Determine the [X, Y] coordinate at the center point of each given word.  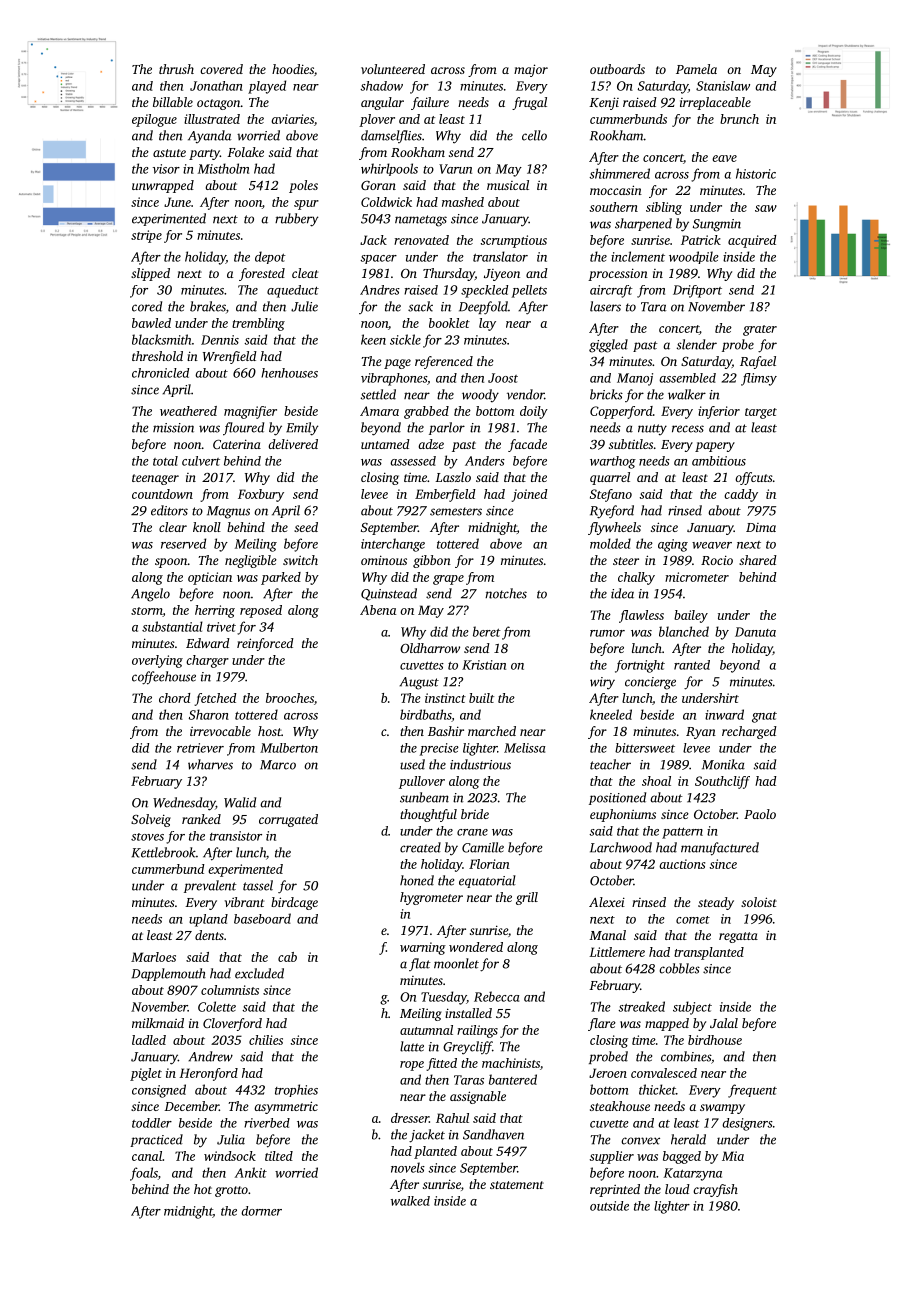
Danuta [755, 632]
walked [410, 1201]
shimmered [619, 173]
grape [448, 580]
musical [508, 185]
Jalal [724, 1023]
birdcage [294, 903]
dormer [261, 1211]
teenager [155, 479]
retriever [200, 748]
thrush [176, 69]
